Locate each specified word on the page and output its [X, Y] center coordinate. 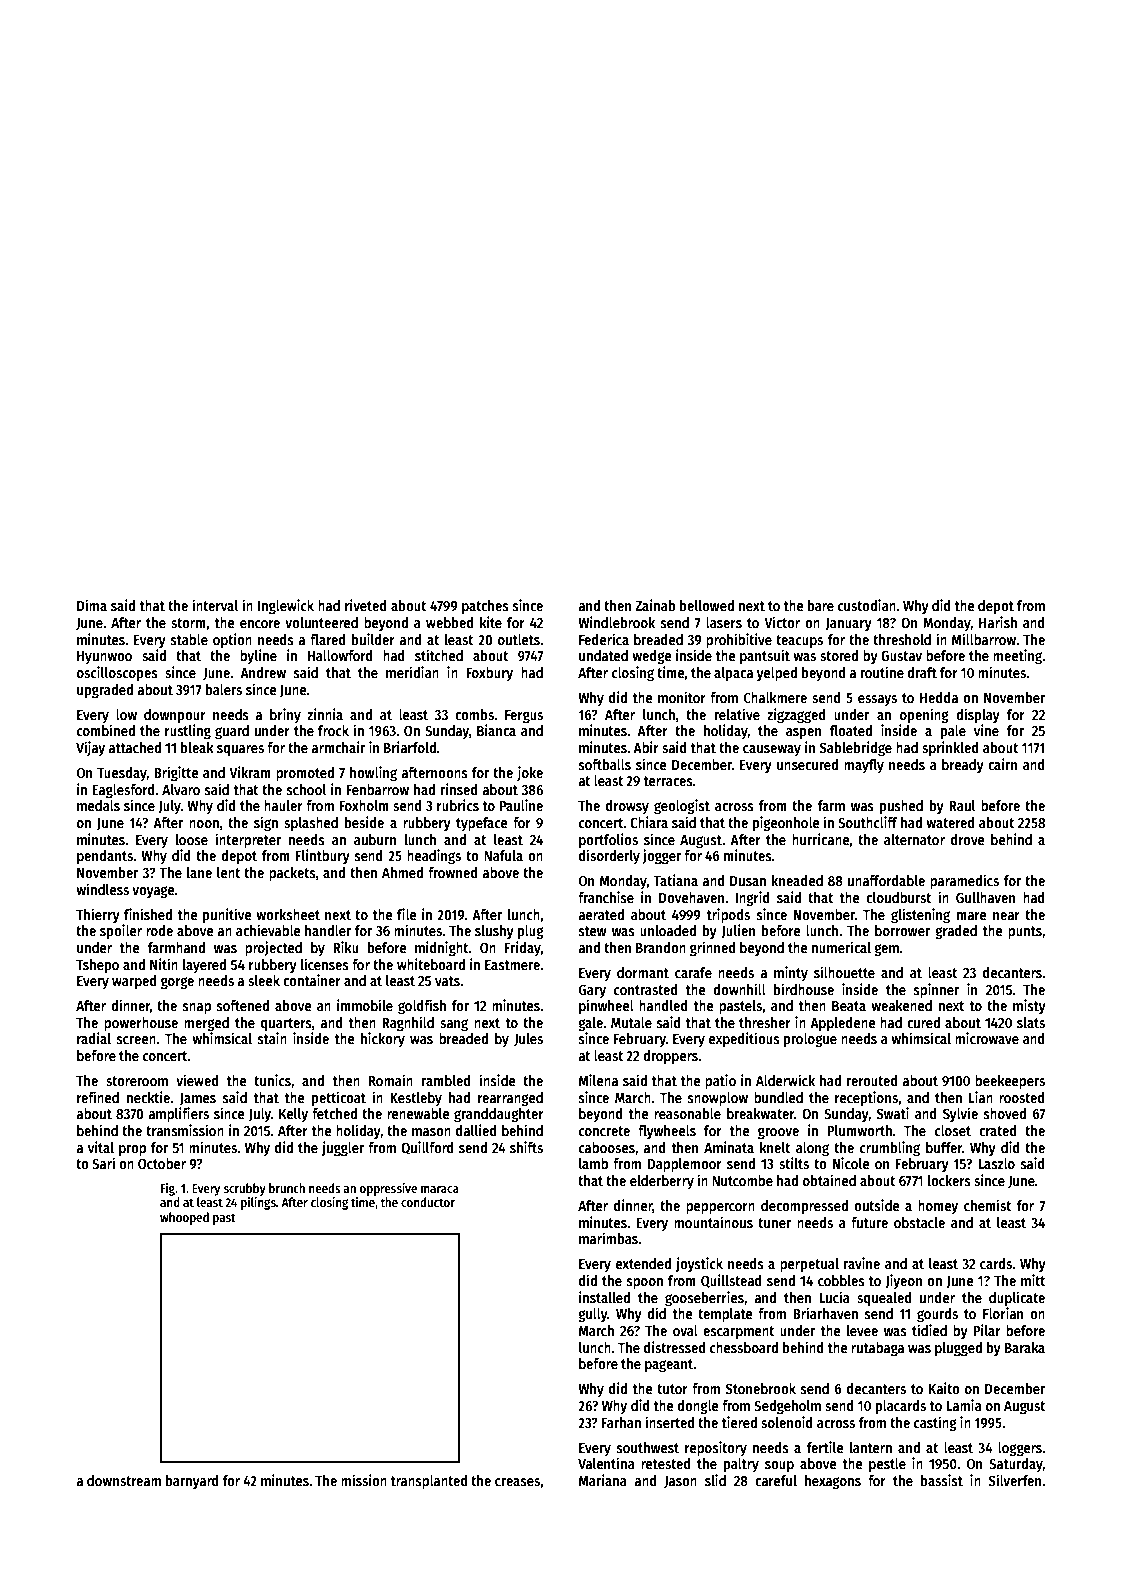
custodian [867, 605]
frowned [453, 872]
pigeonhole [786, 823]
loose [192, 839]
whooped [184, 1218]
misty [1029, 1006]
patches [485, 607]
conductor [428, 1202]
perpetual [809, 1265]
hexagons [833, 1482]
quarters [286, 1024]
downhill [739, 989]
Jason [680, 1482]
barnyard [192, 1482]
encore [260, 624]
